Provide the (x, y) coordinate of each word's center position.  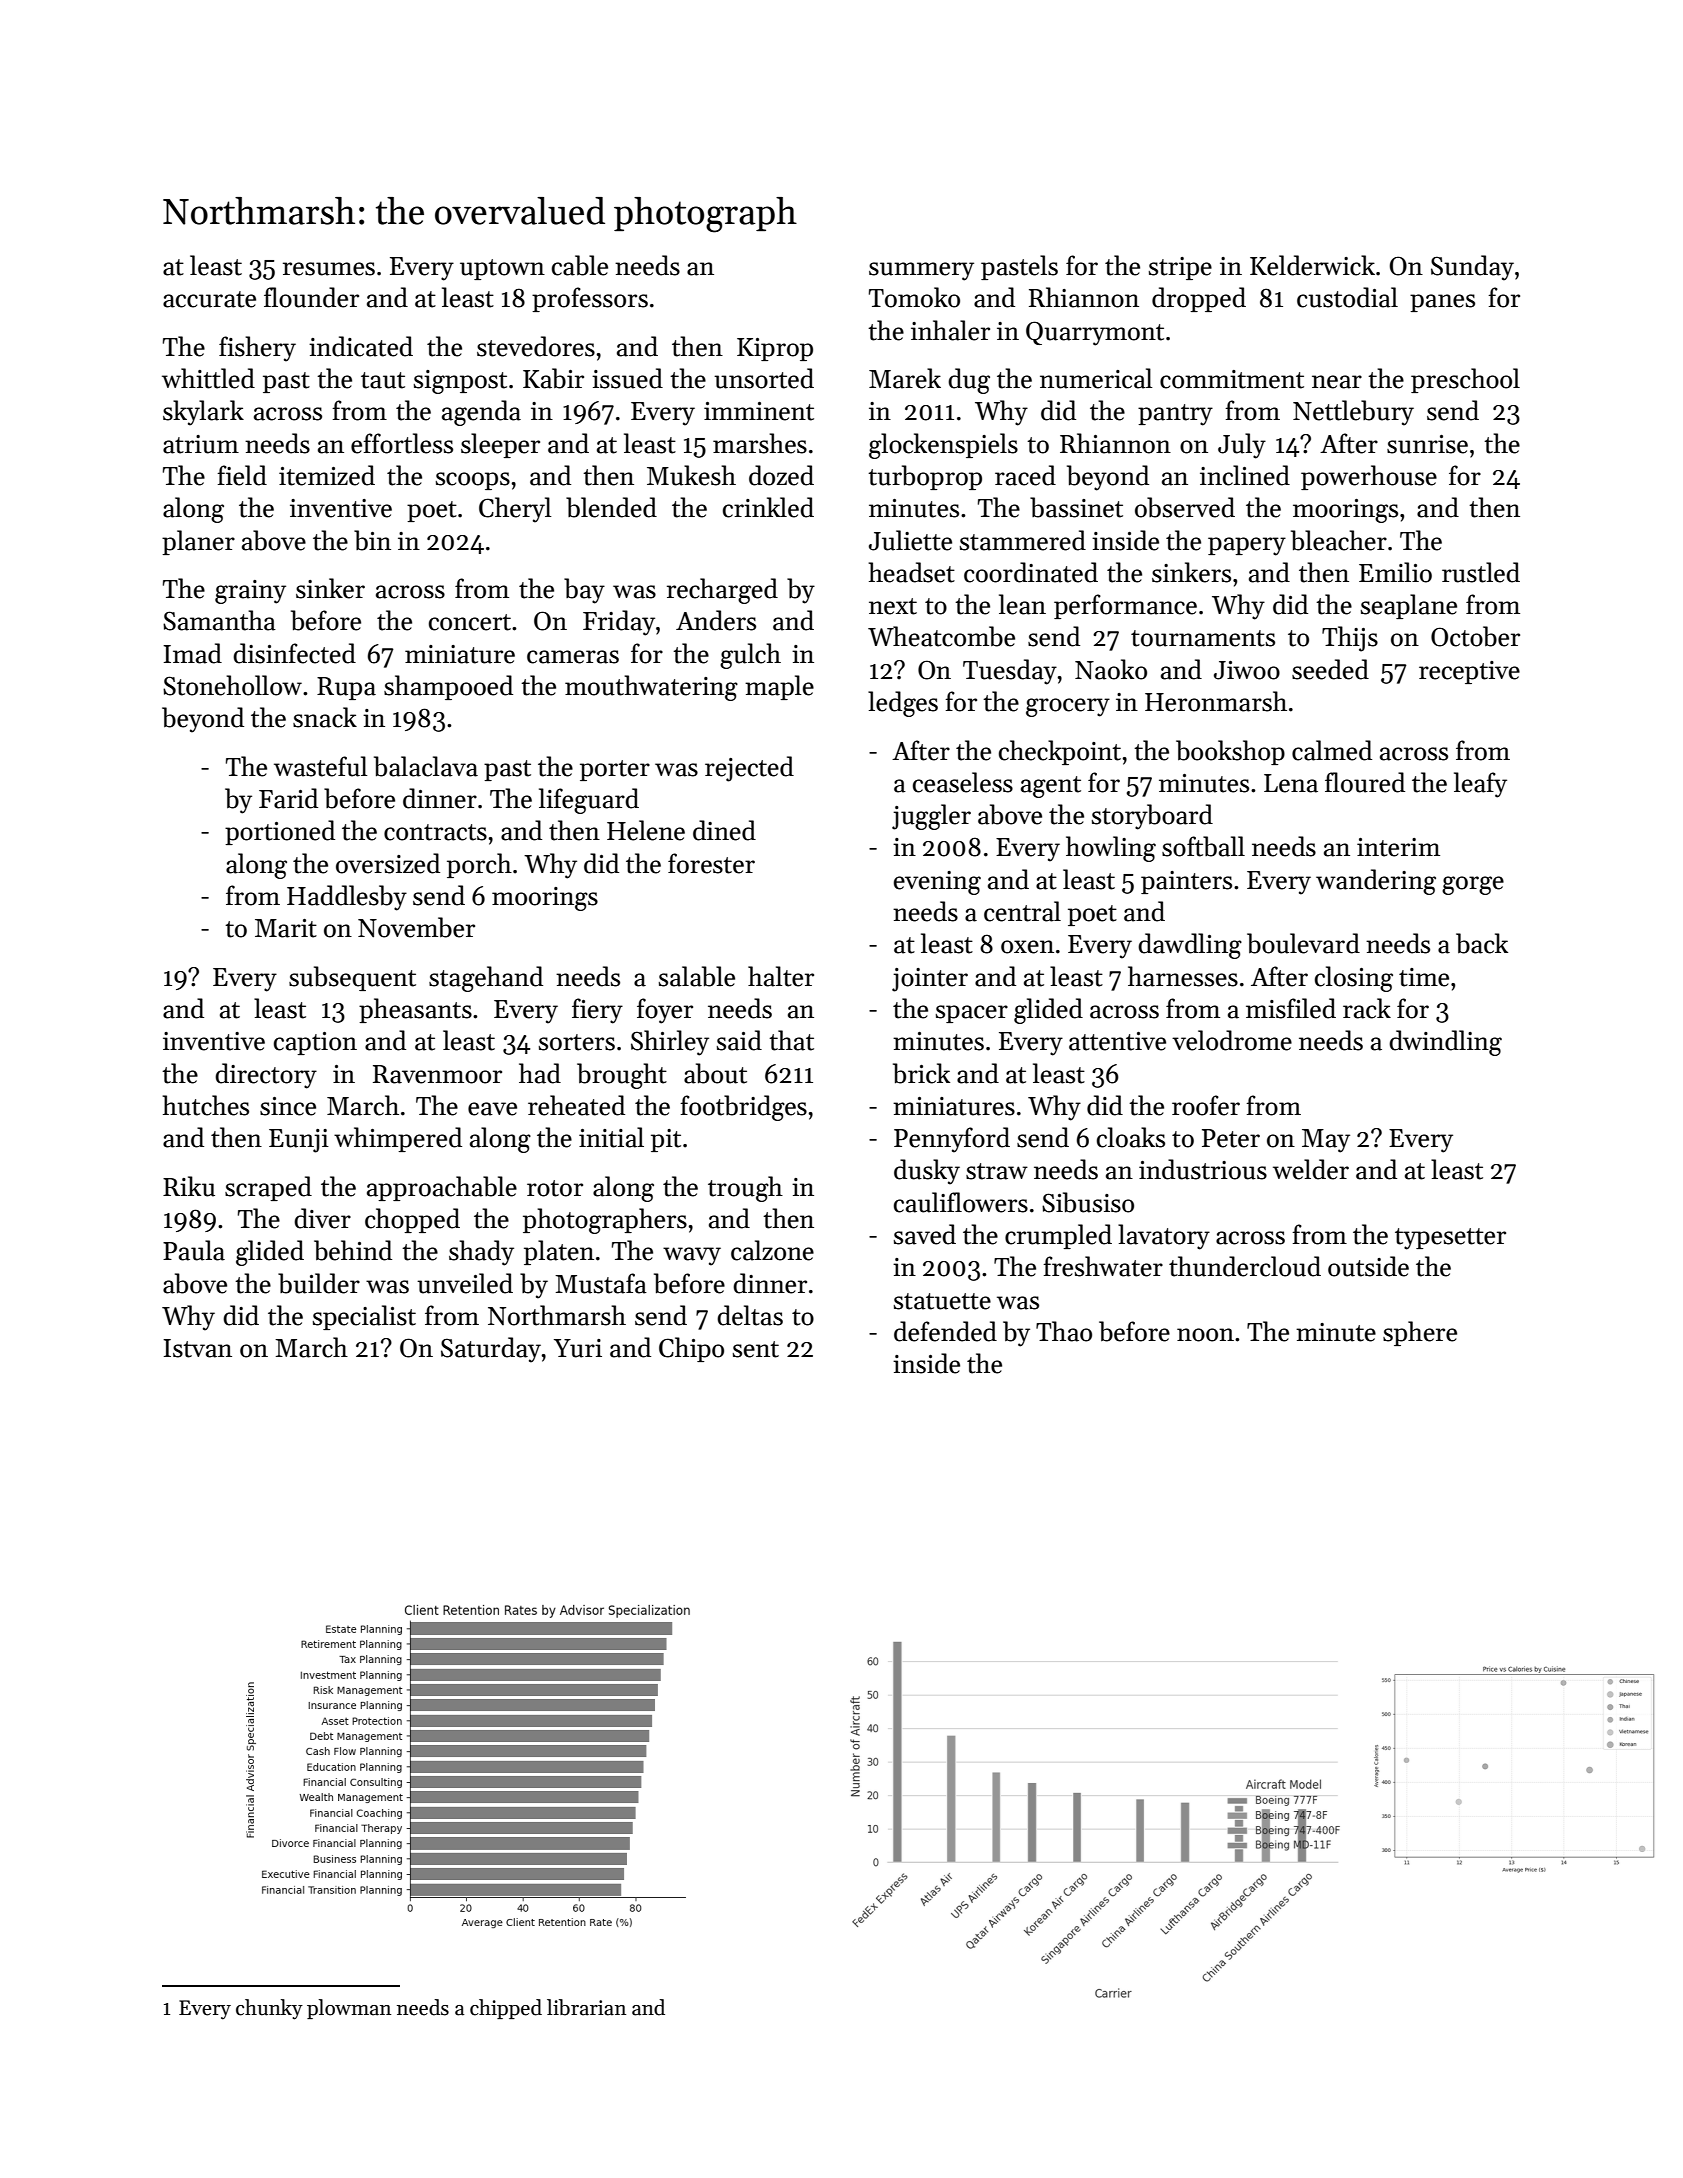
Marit (286, 928)
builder (319, 1283)
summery (921, 271)
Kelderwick (1312, 265)
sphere (1420, 1333)
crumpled (1058, 1236)
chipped (506, 2009)
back (1482, 943)
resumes (329, 269)
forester (711, 863)
